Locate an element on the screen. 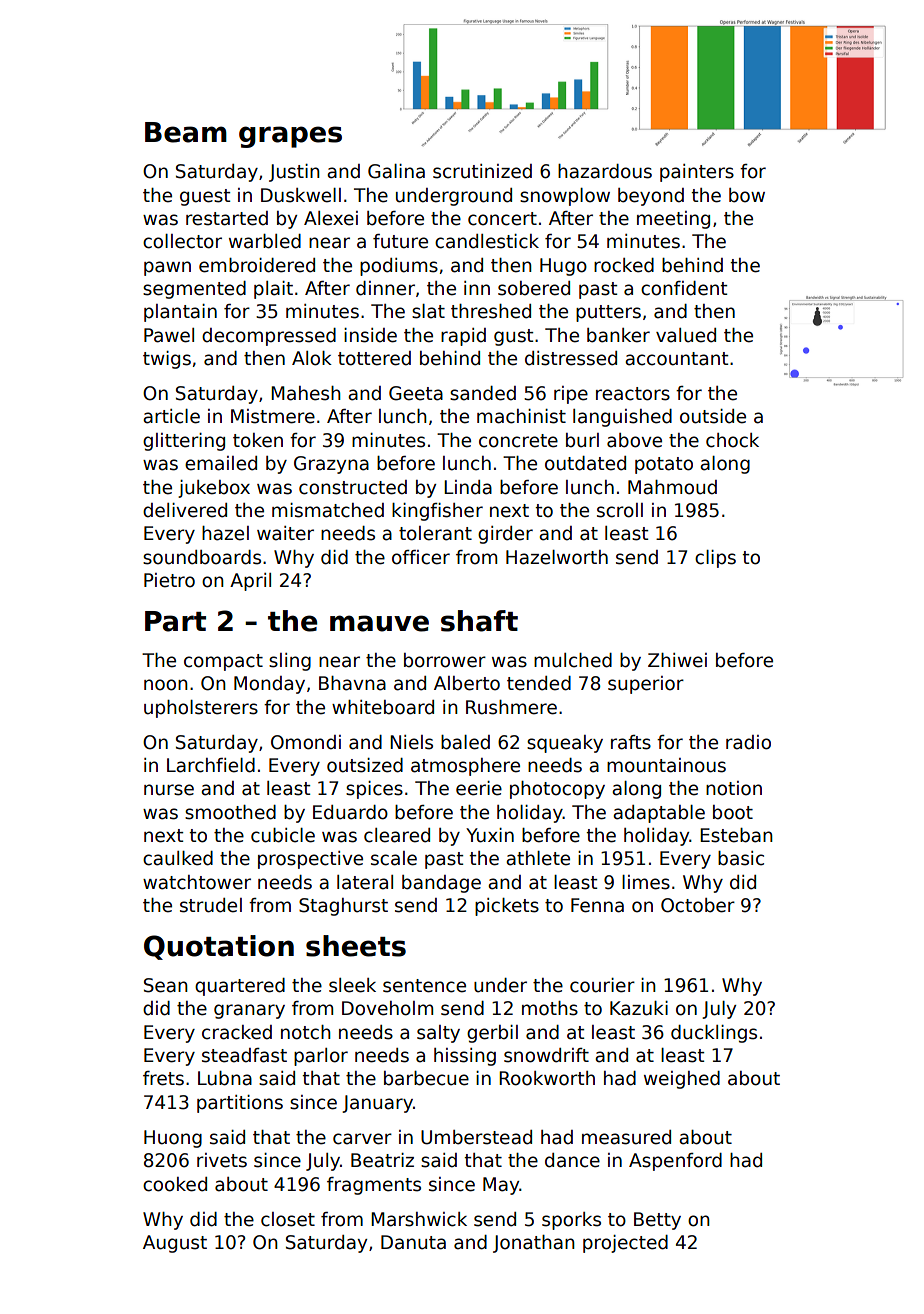 The image size is (924, 1314). Quotation is located at coordinates (219, 947).
